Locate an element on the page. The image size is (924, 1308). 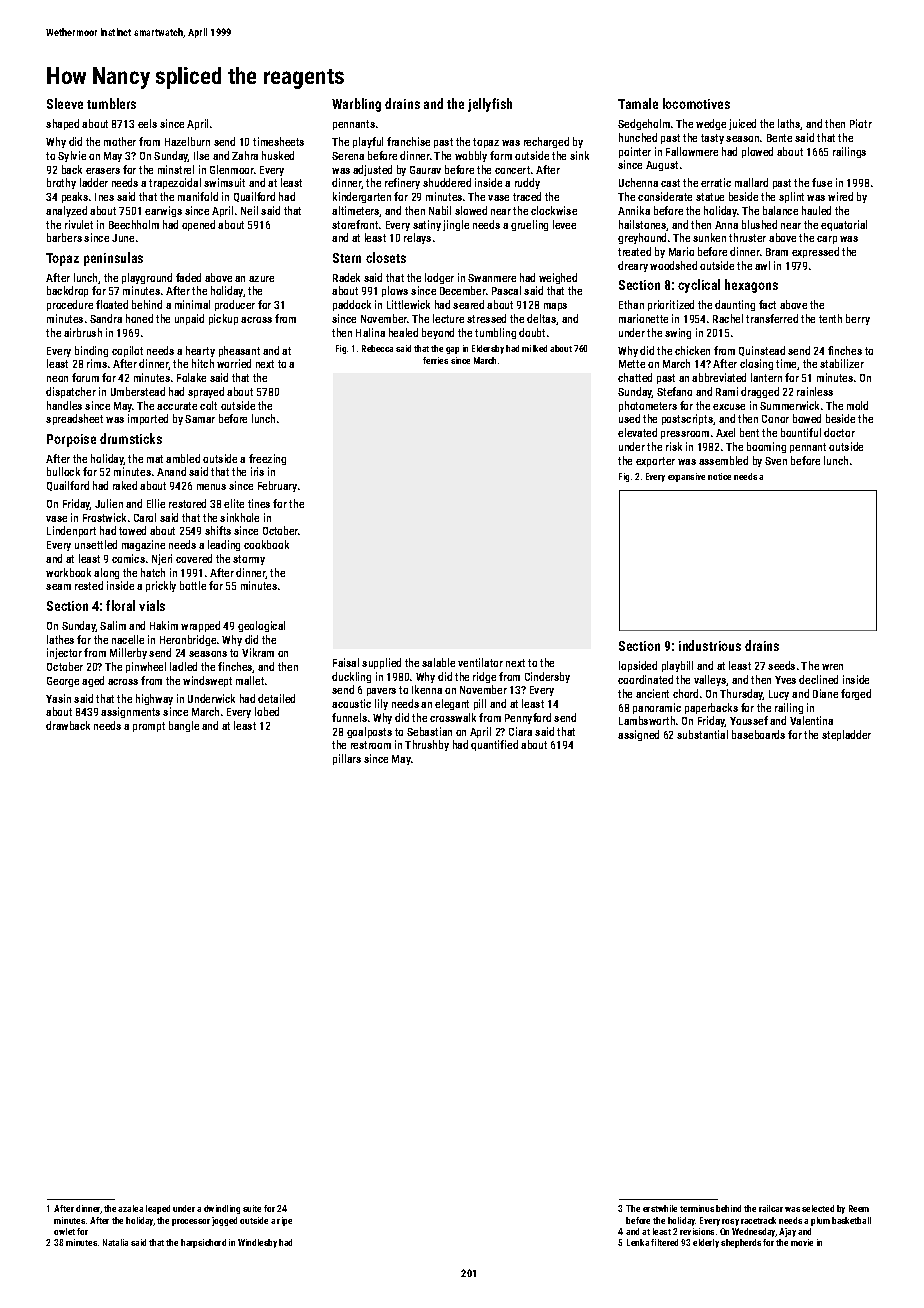
Cindersby is located at coordinates (547, 677).
